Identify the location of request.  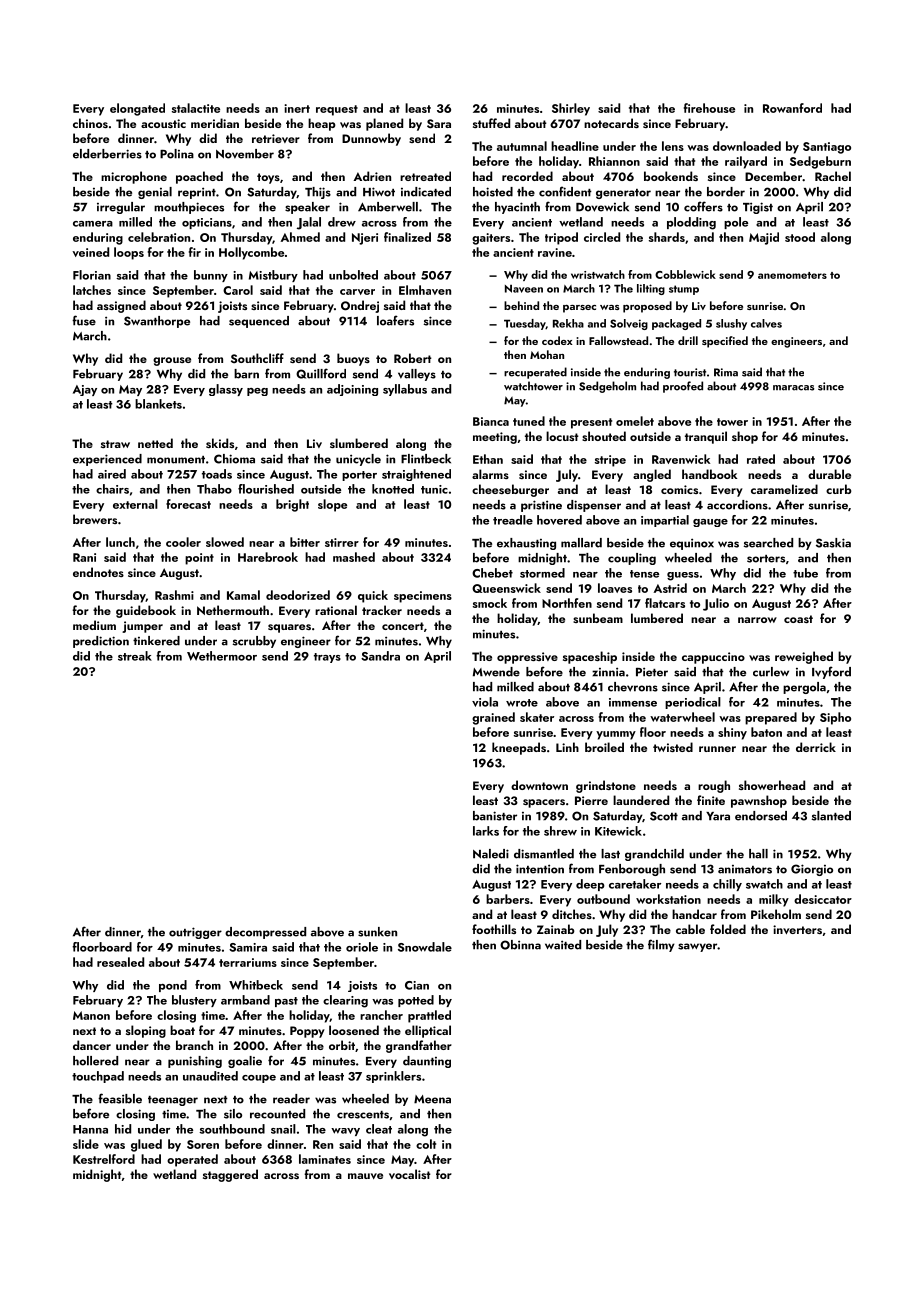
(337, 110).
